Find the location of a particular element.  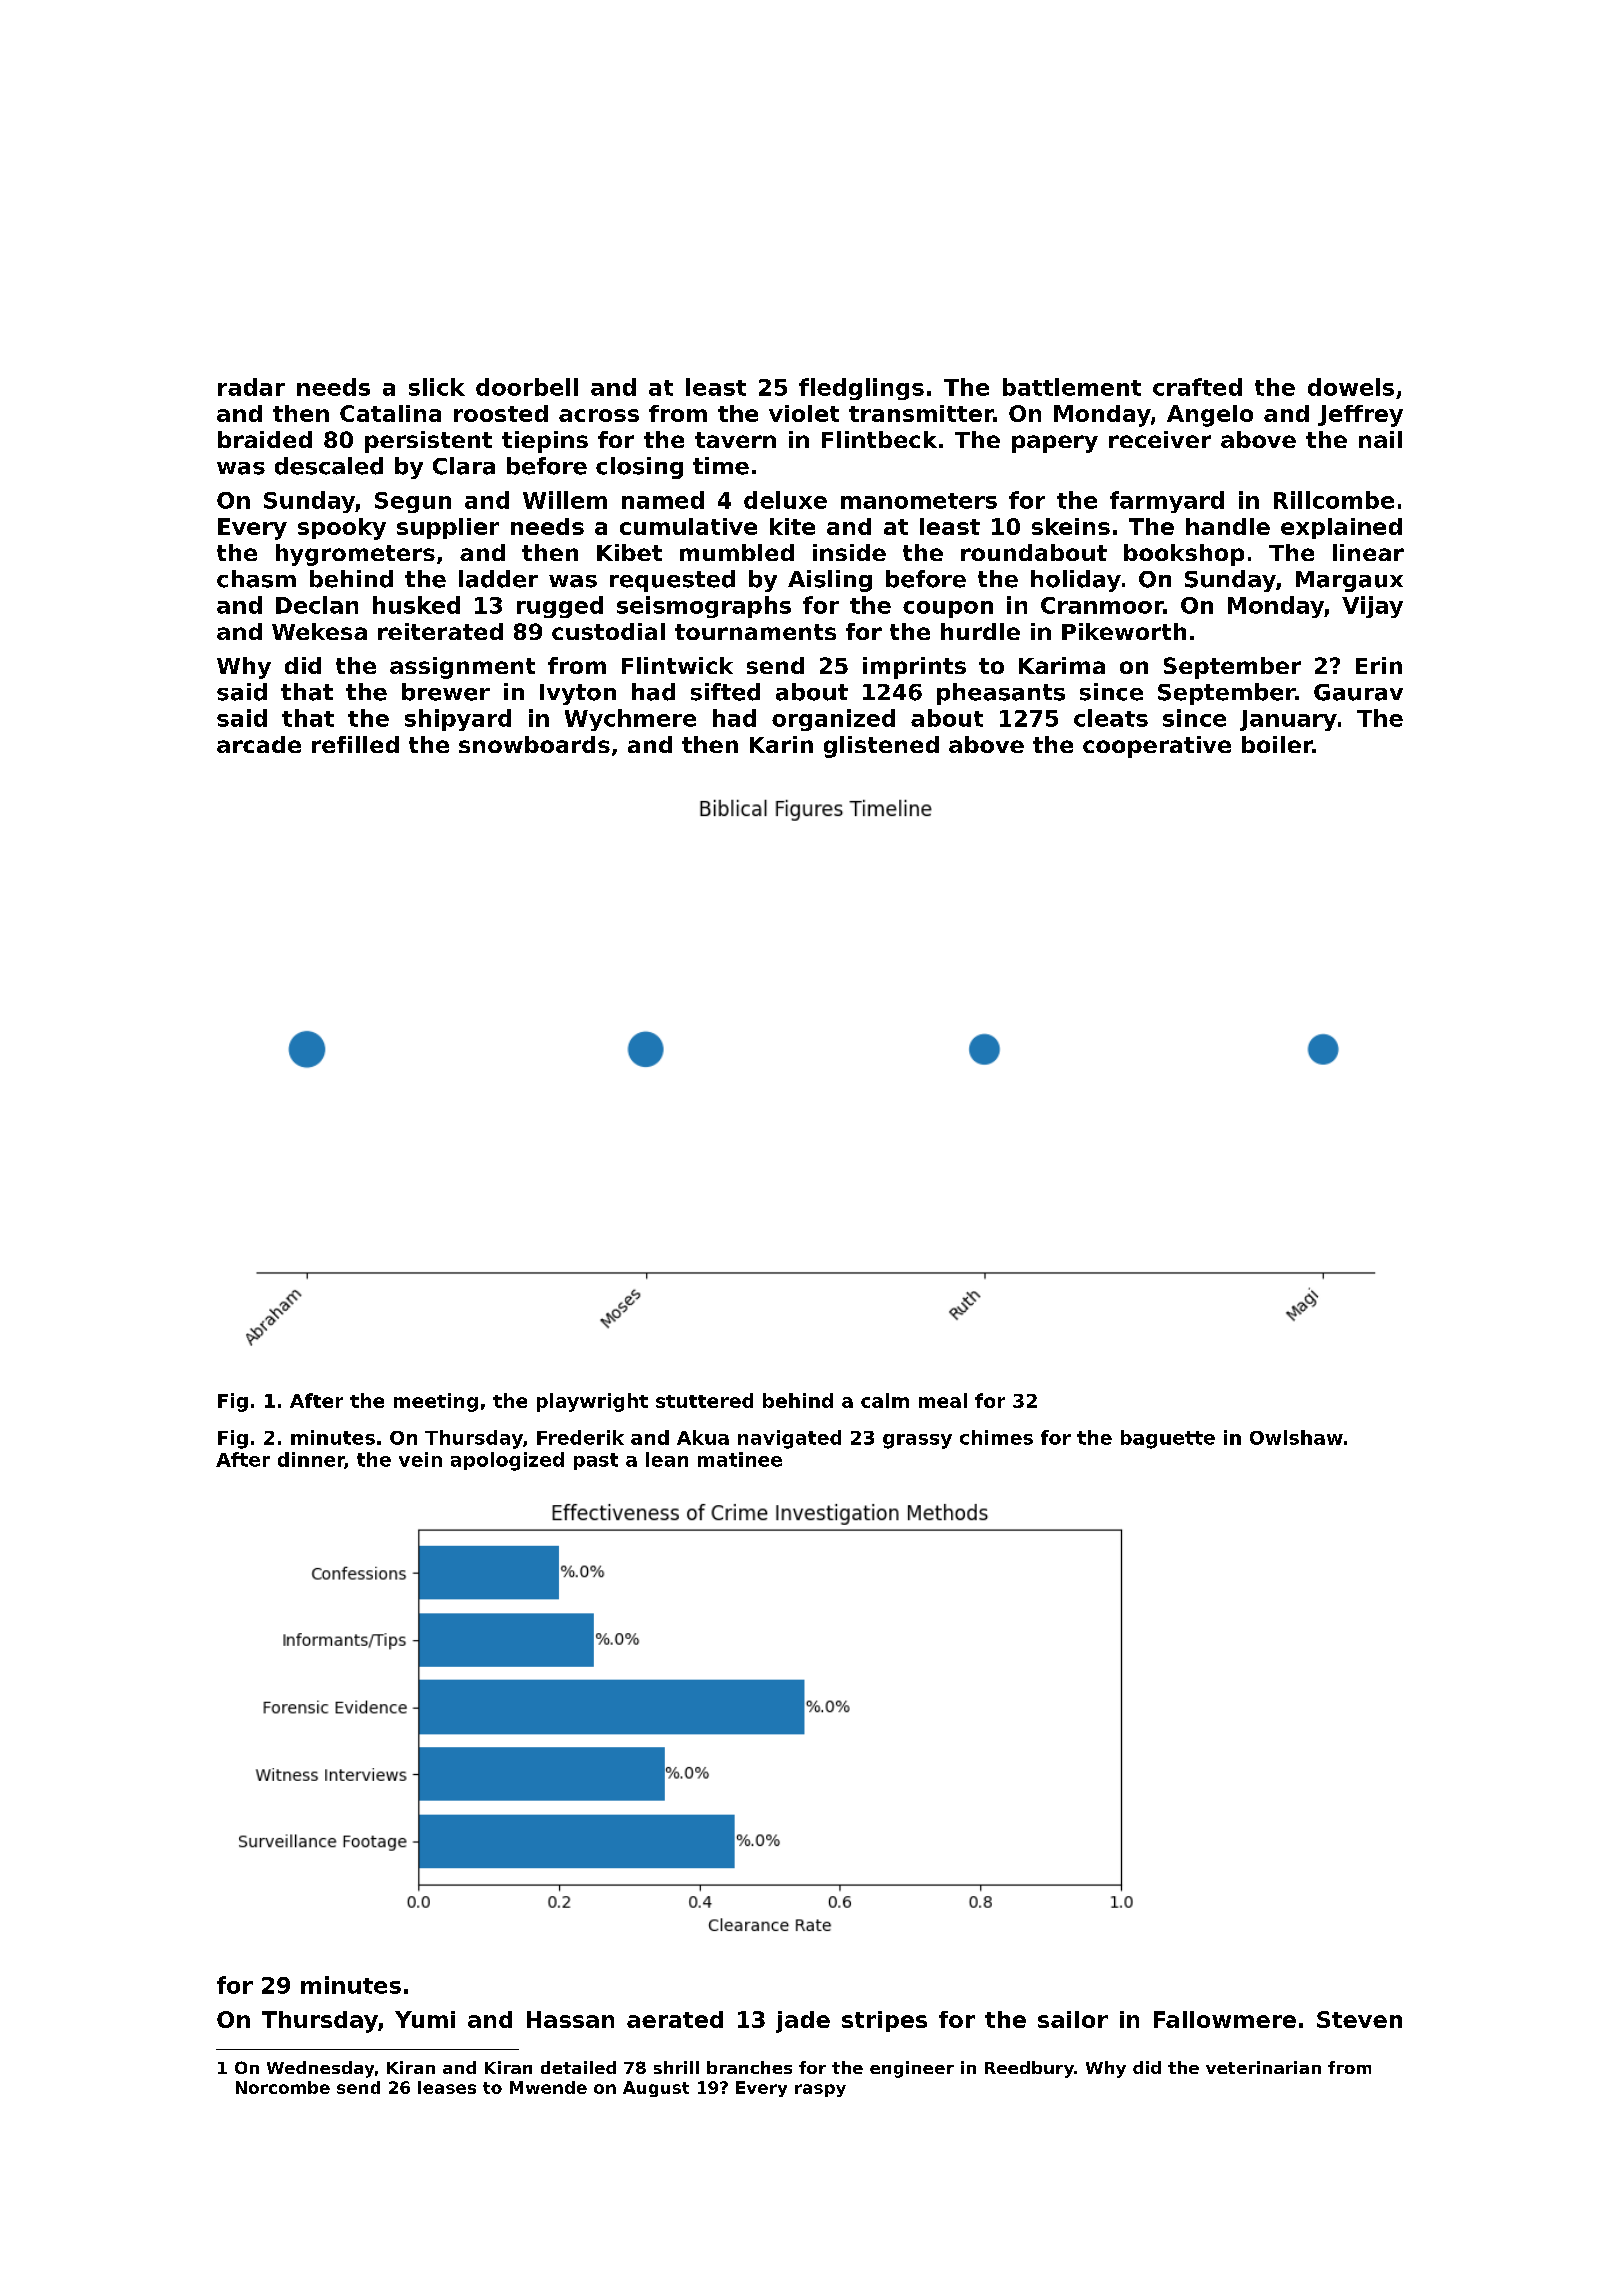

dinner is located at coordinates (311, 1460).
